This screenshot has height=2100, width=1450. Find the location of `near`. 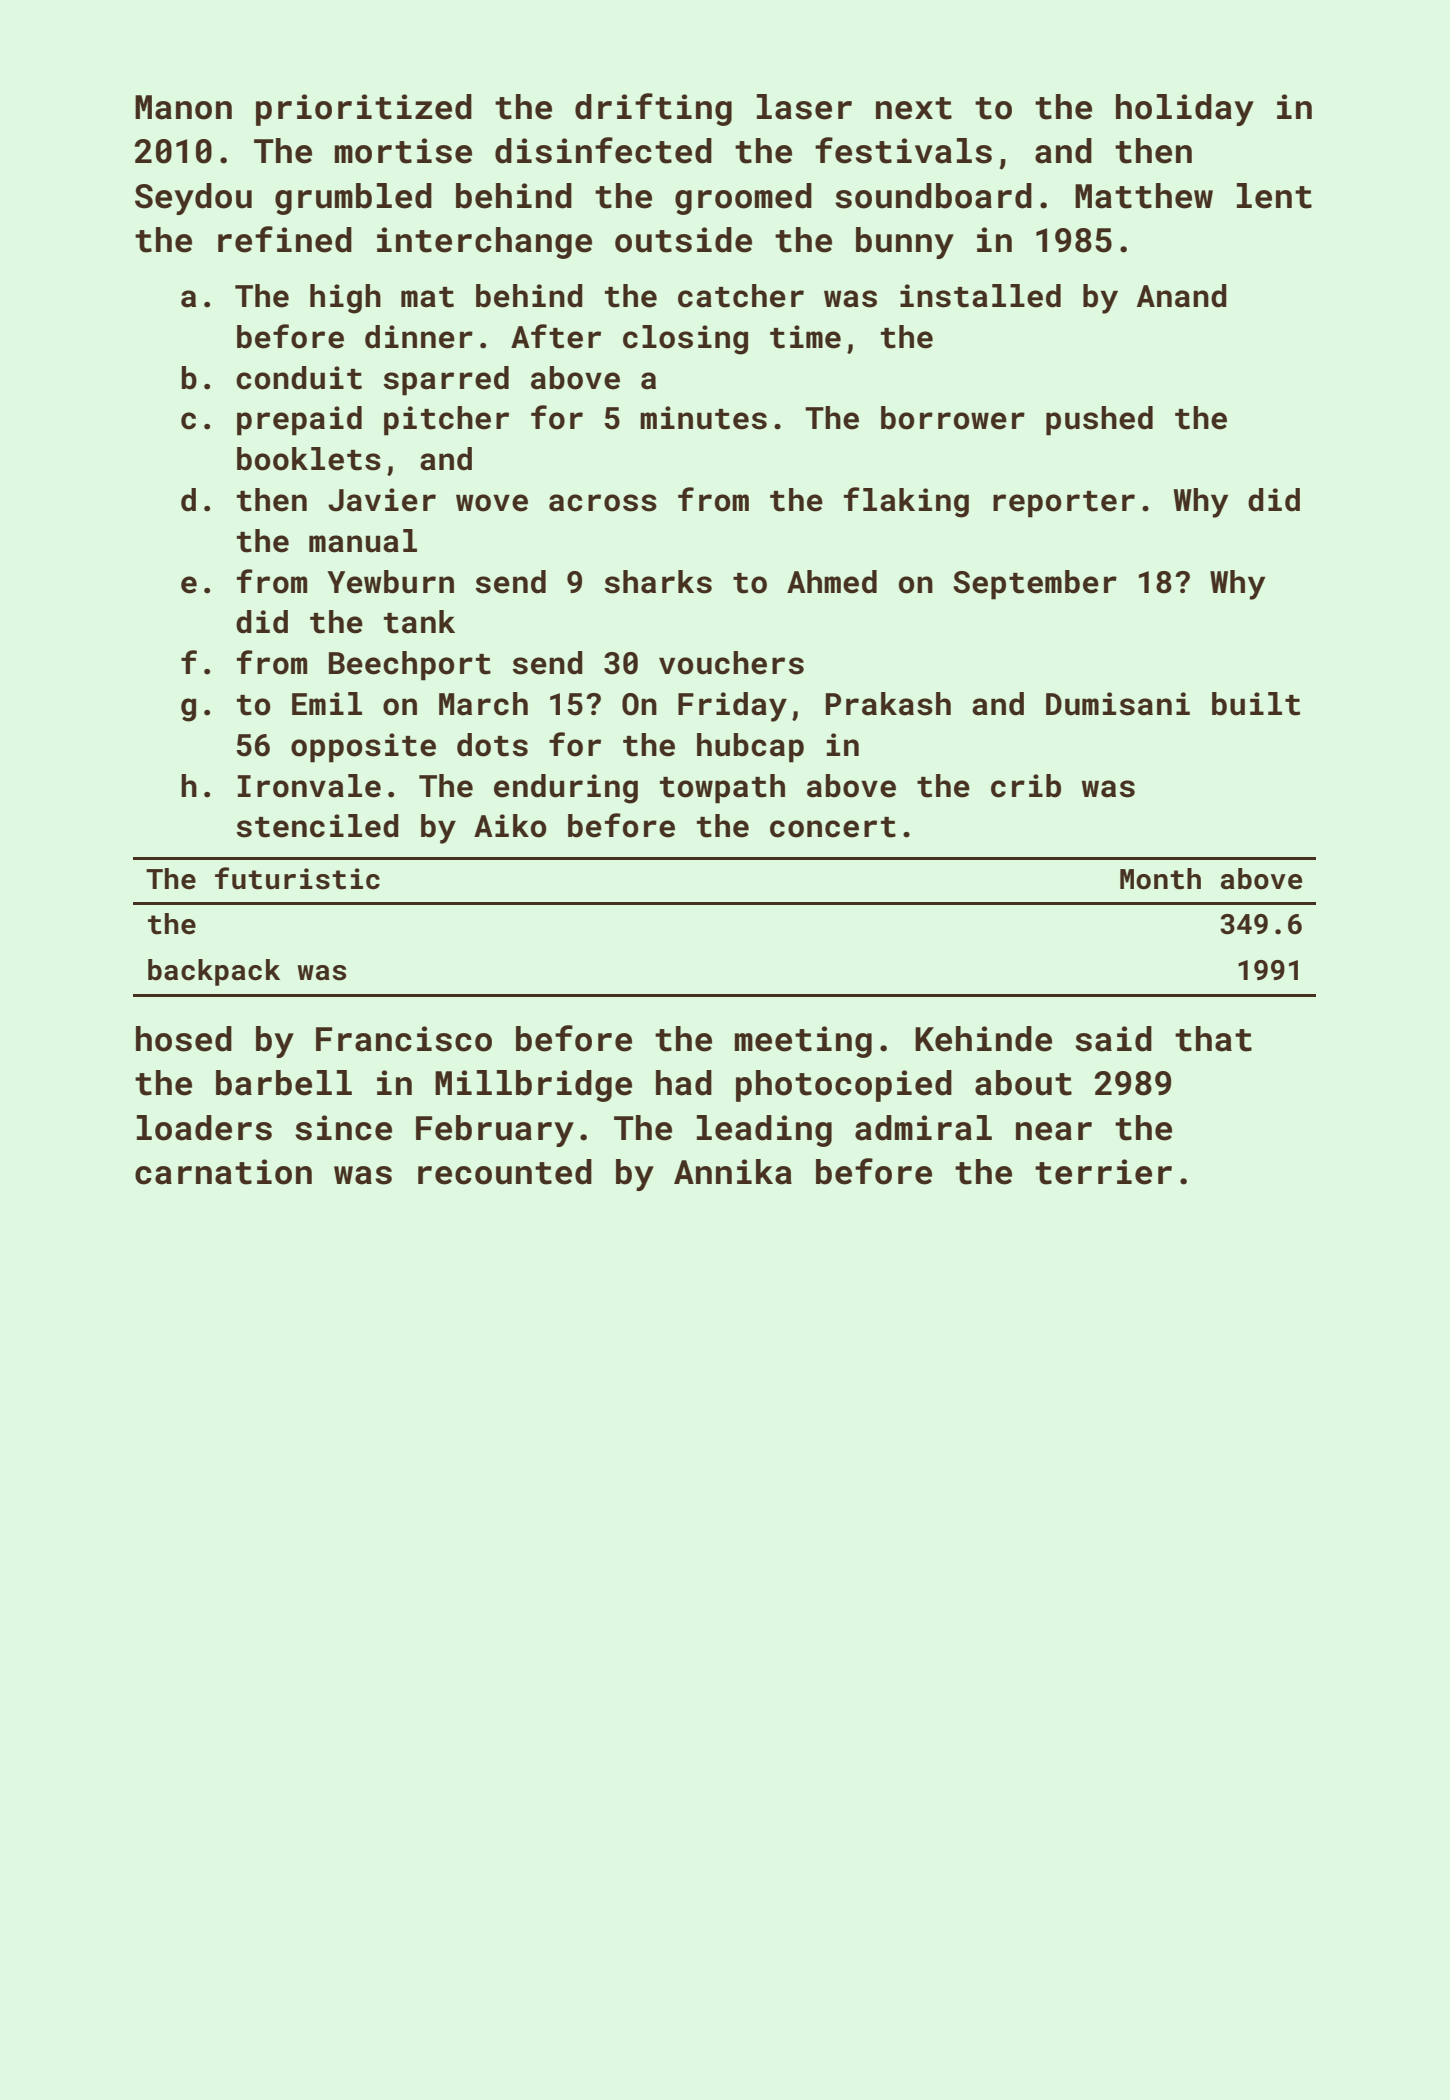

near is located at coordinates (1054, 1131).
